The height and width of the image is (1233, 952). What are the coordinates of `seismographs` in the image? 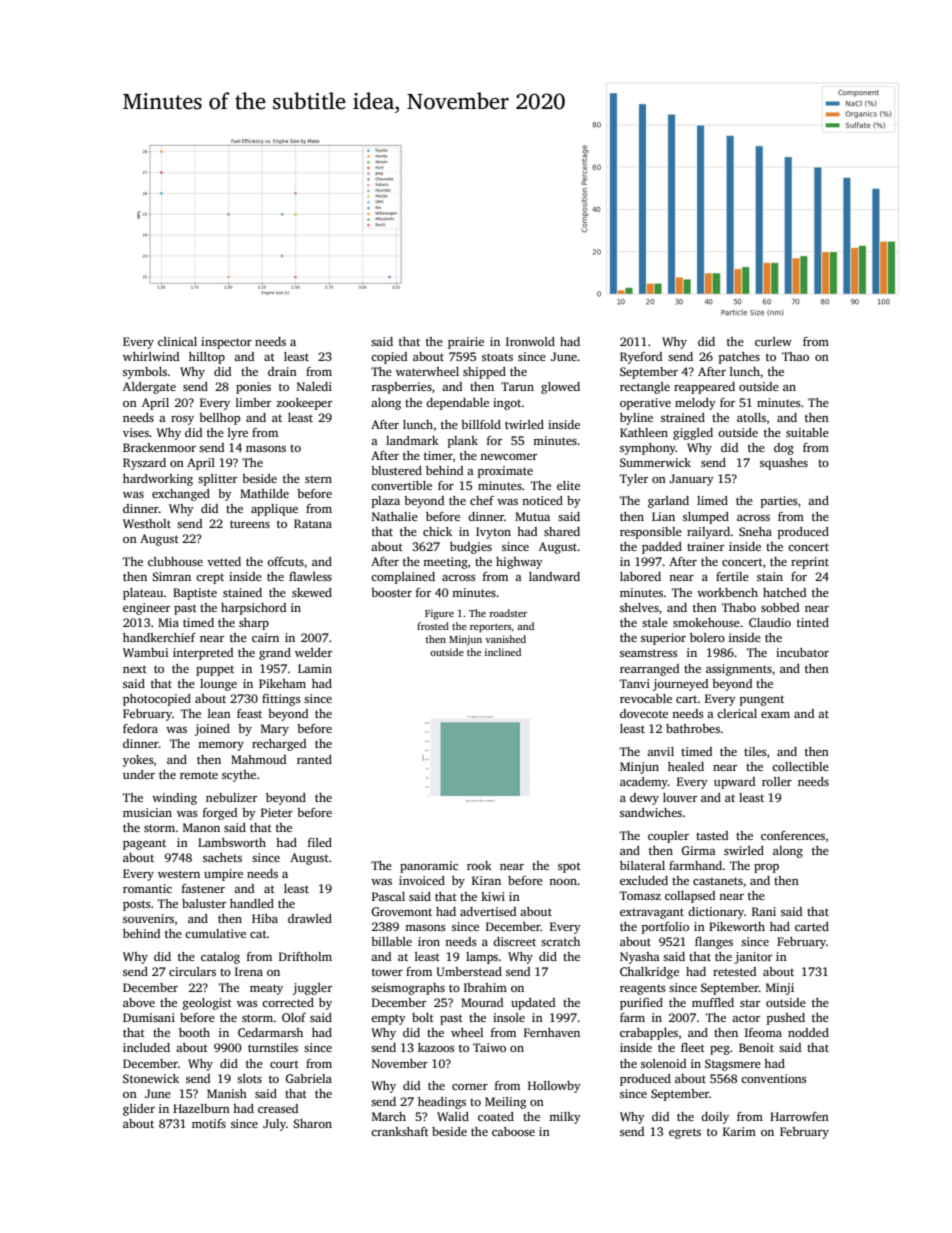 It's located at (408, 989).
